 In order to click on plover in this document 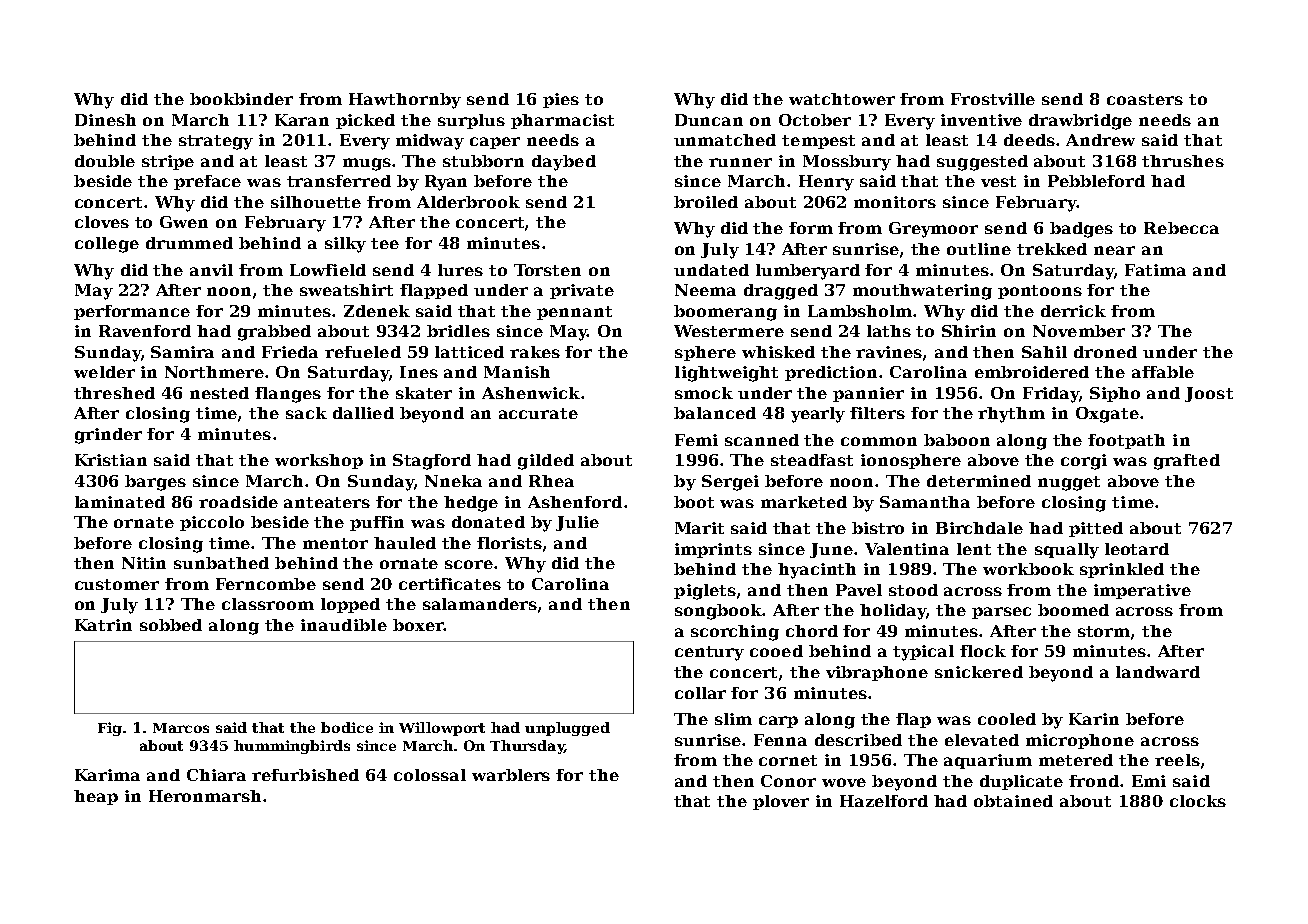, I will do `click(781, 802)`.
